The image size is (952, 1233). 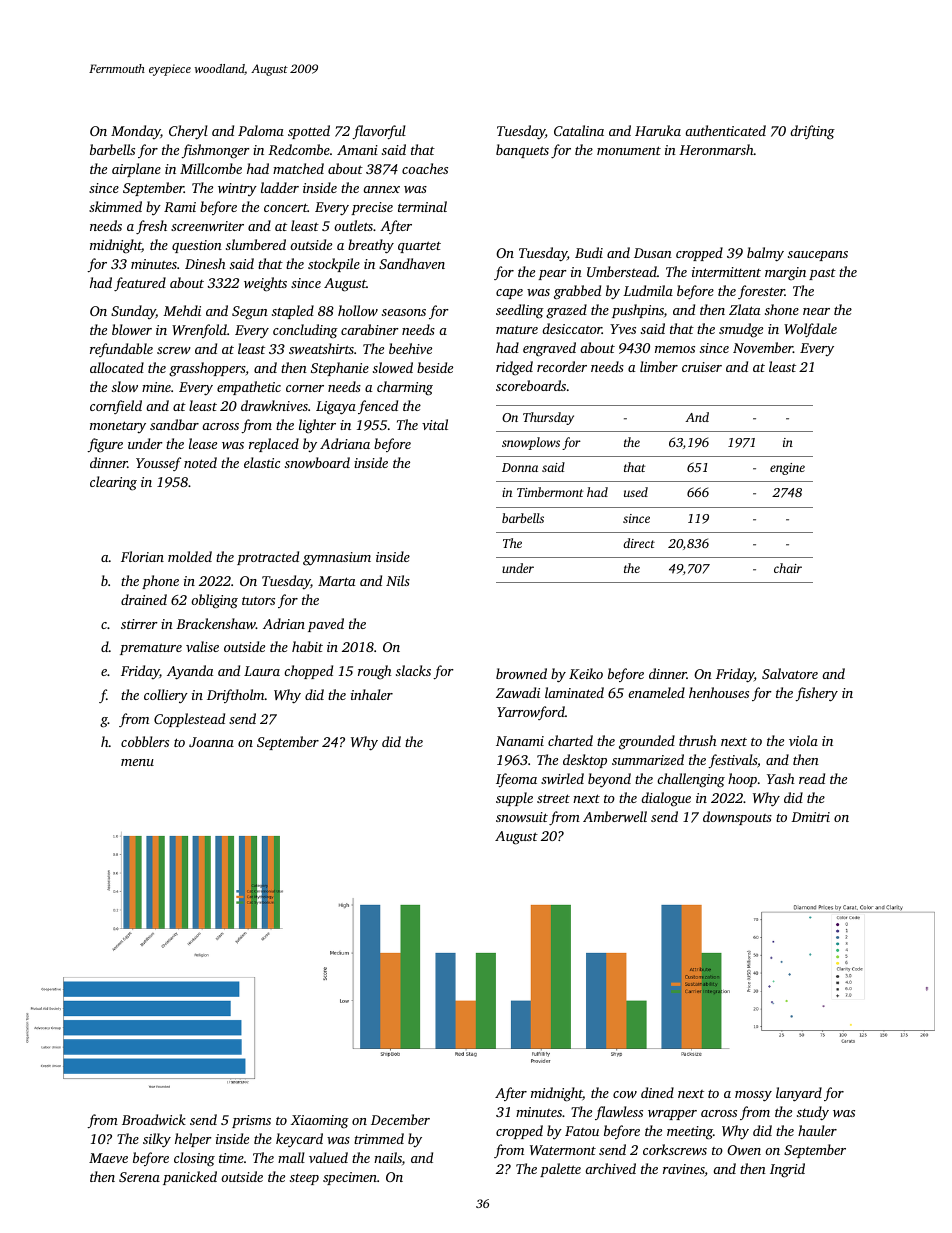 I want to click on archived, so click(x=610, y=1168).
